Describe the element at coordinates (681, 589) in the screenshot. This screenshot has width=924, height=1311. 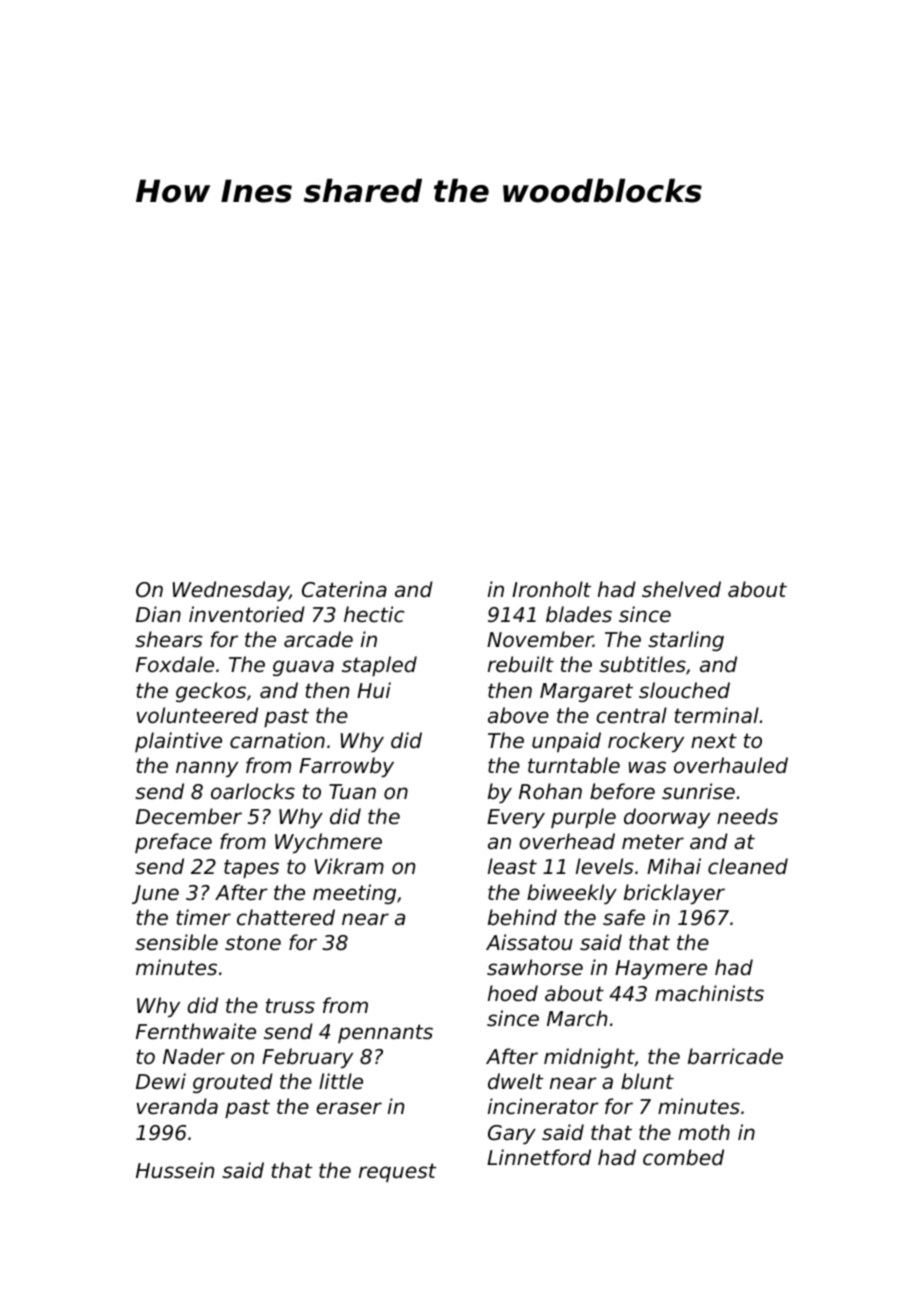
I see `shelved` at that location.
